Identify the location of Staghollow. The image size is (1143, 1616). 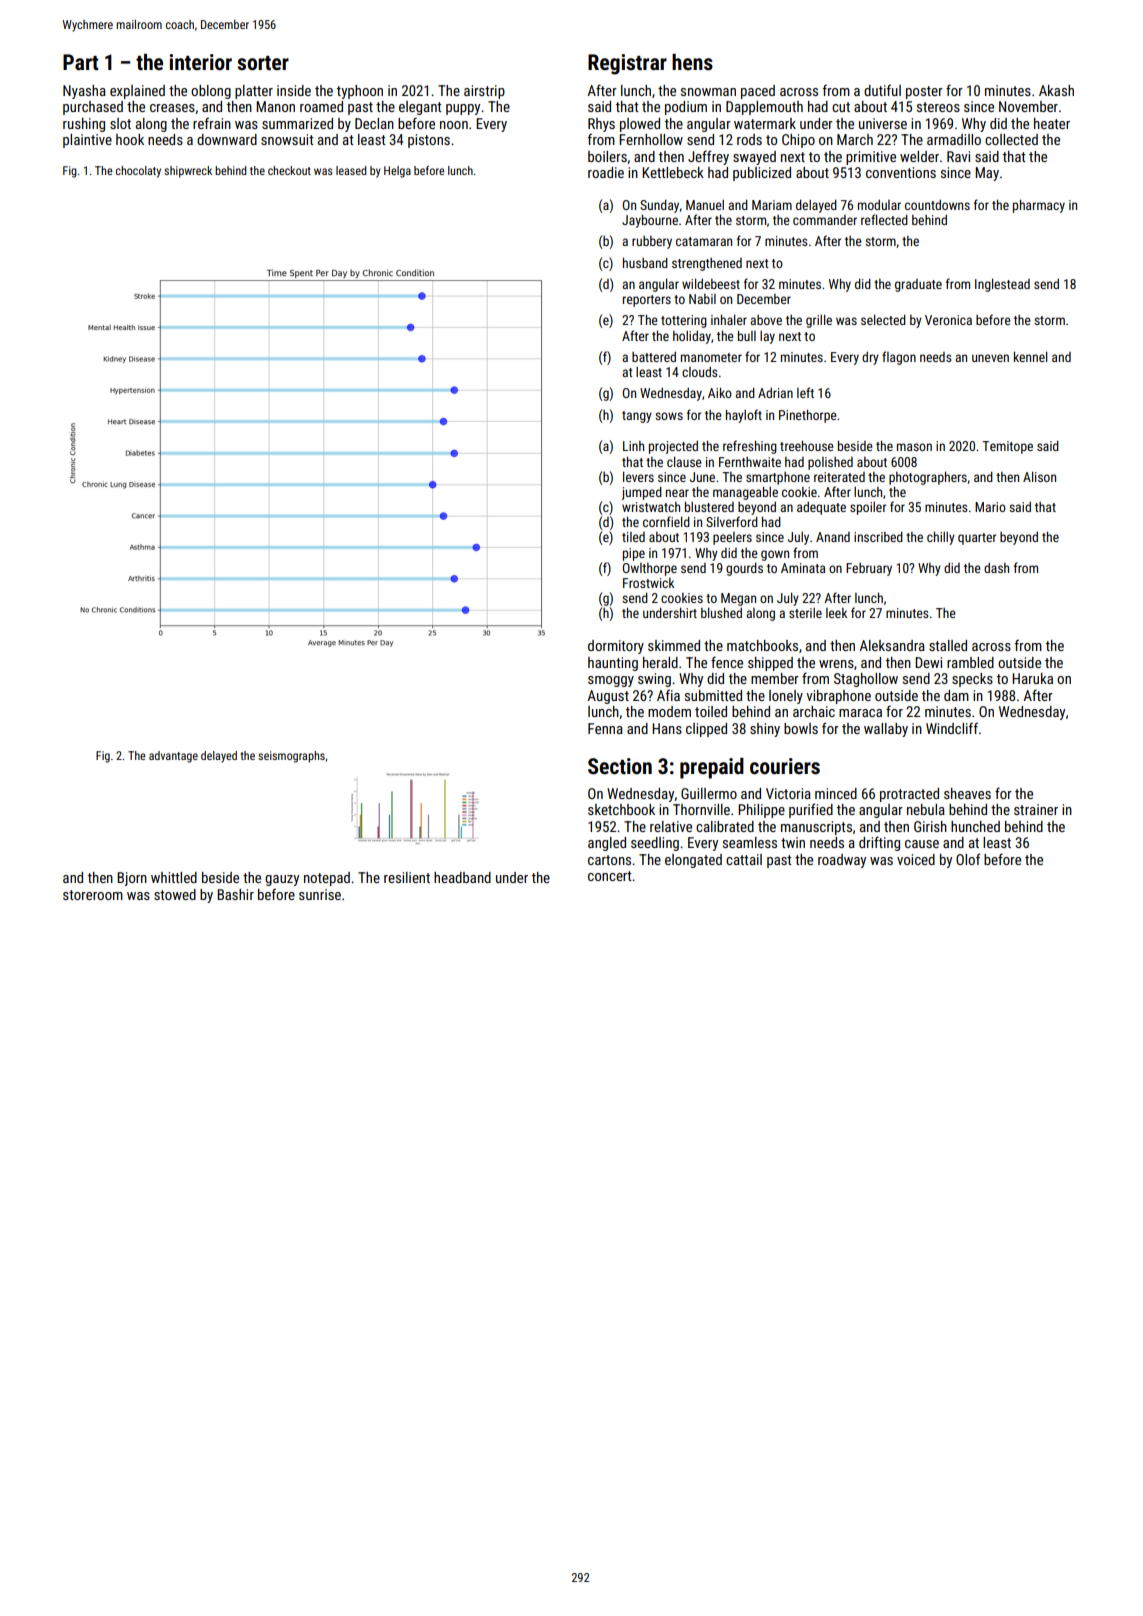
(866, 680).
